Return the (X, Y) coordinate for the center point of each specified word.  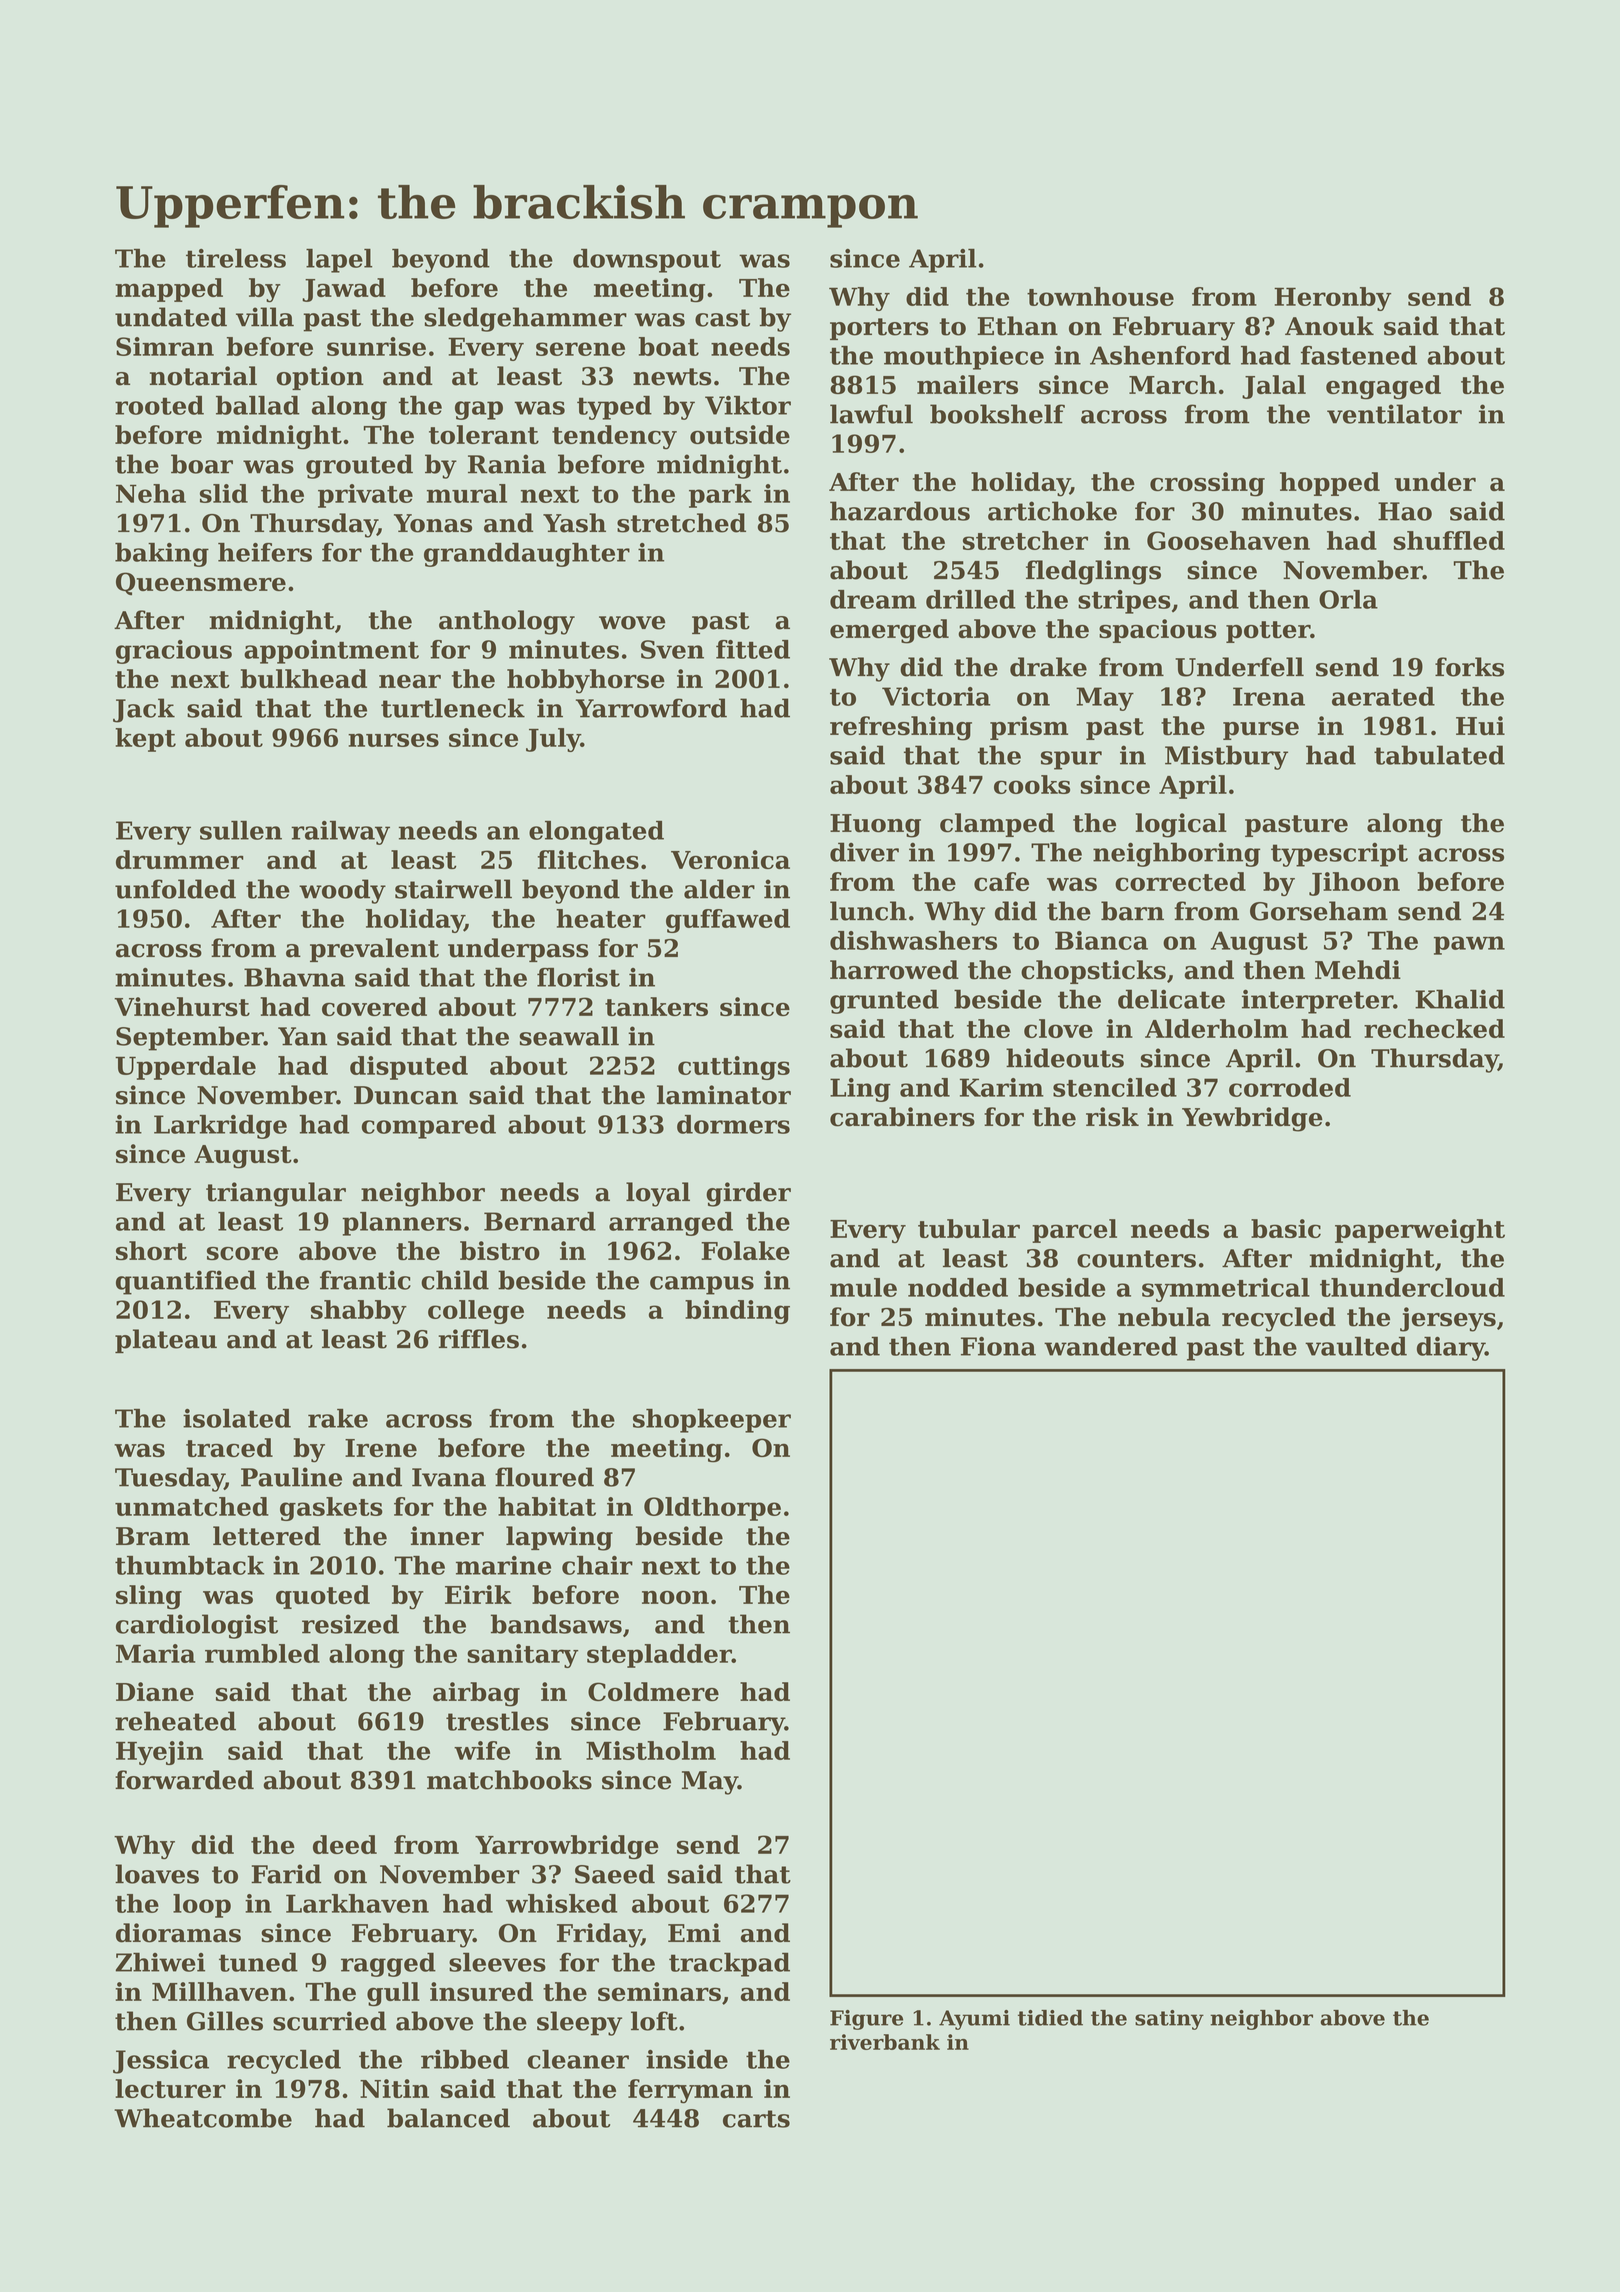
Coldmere (653, 1691)
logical (1181, 825)
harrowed (894, 970)
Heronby (1332, 299)
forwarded (184, 1780)
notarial (203, 376)
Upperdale (185, 1068)
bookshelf (997, 414)
